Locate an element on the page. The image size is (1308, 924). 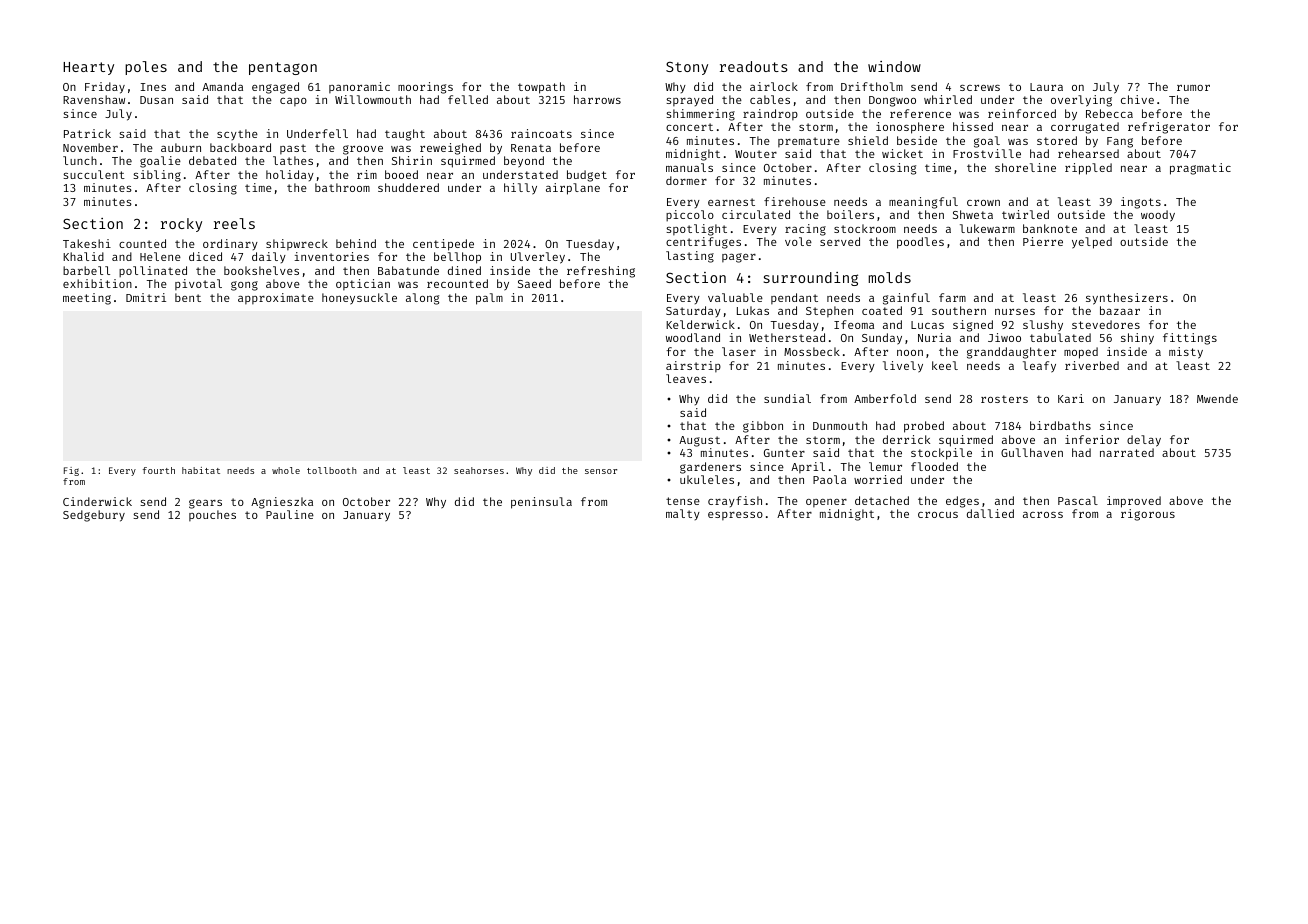
corrugated is located at coordinates (1085, 128).
